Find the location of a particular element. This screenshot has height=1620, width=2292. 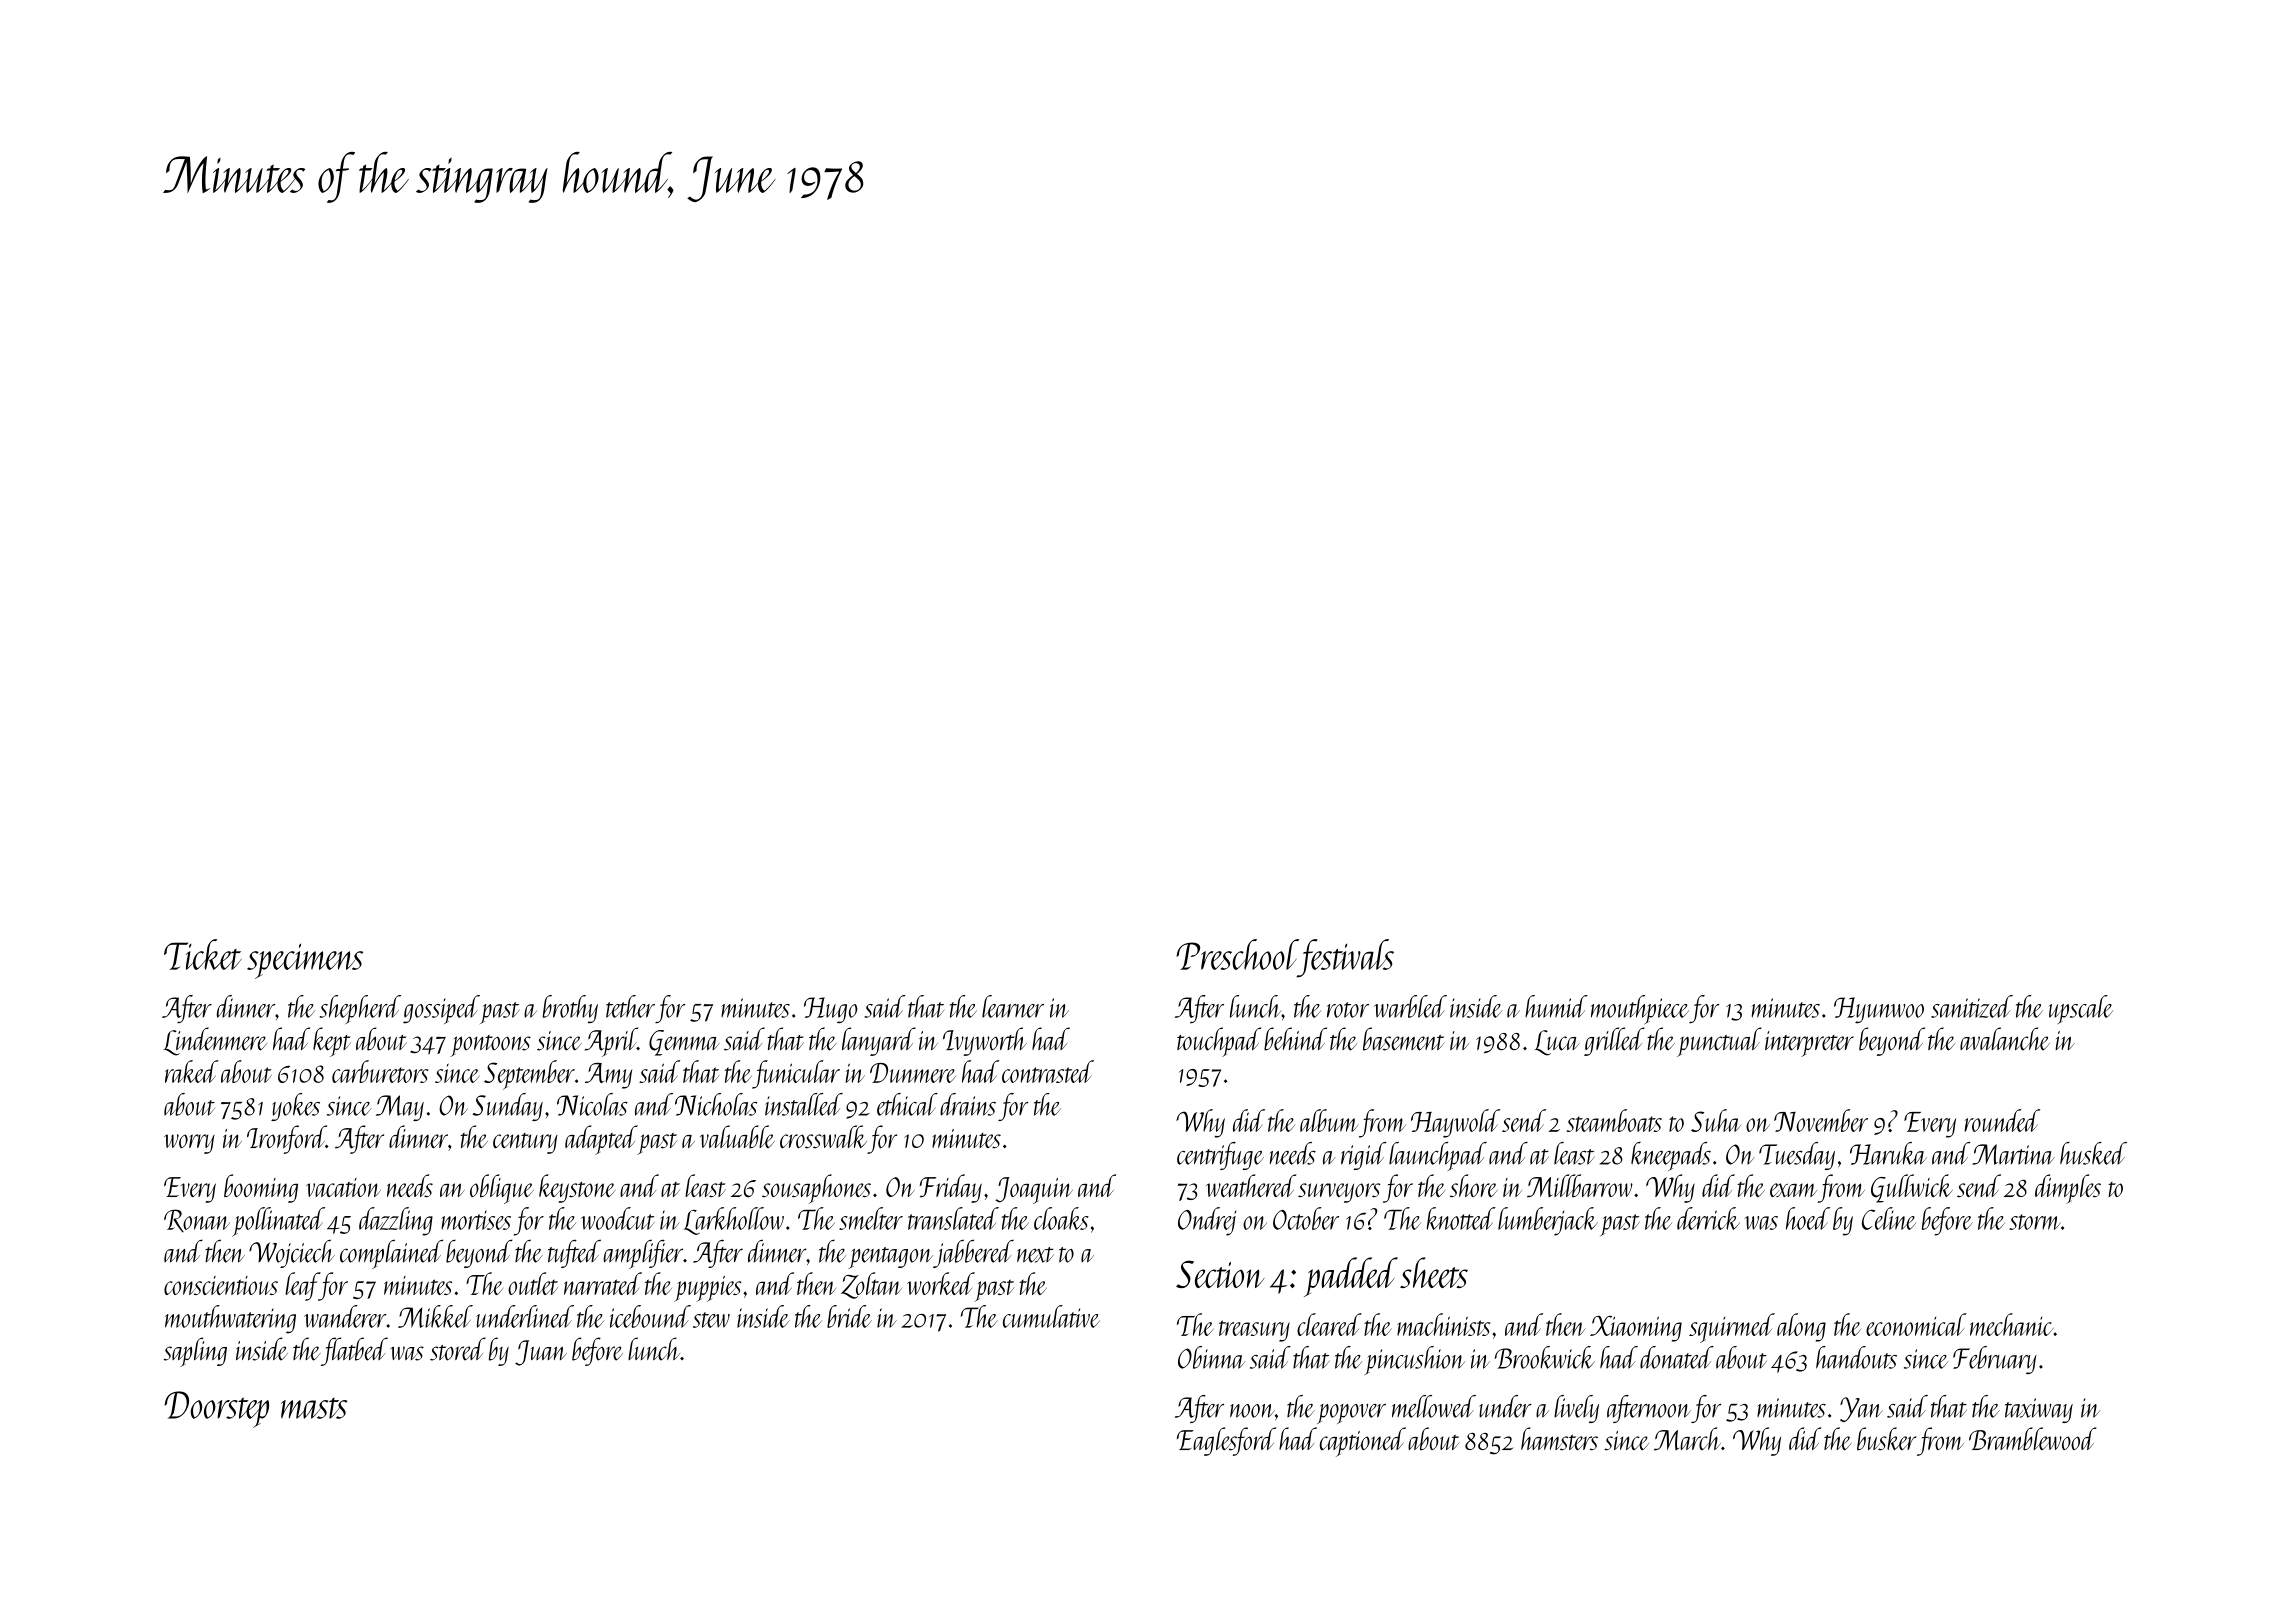

keystone is located at coordinates (577, 1188).
